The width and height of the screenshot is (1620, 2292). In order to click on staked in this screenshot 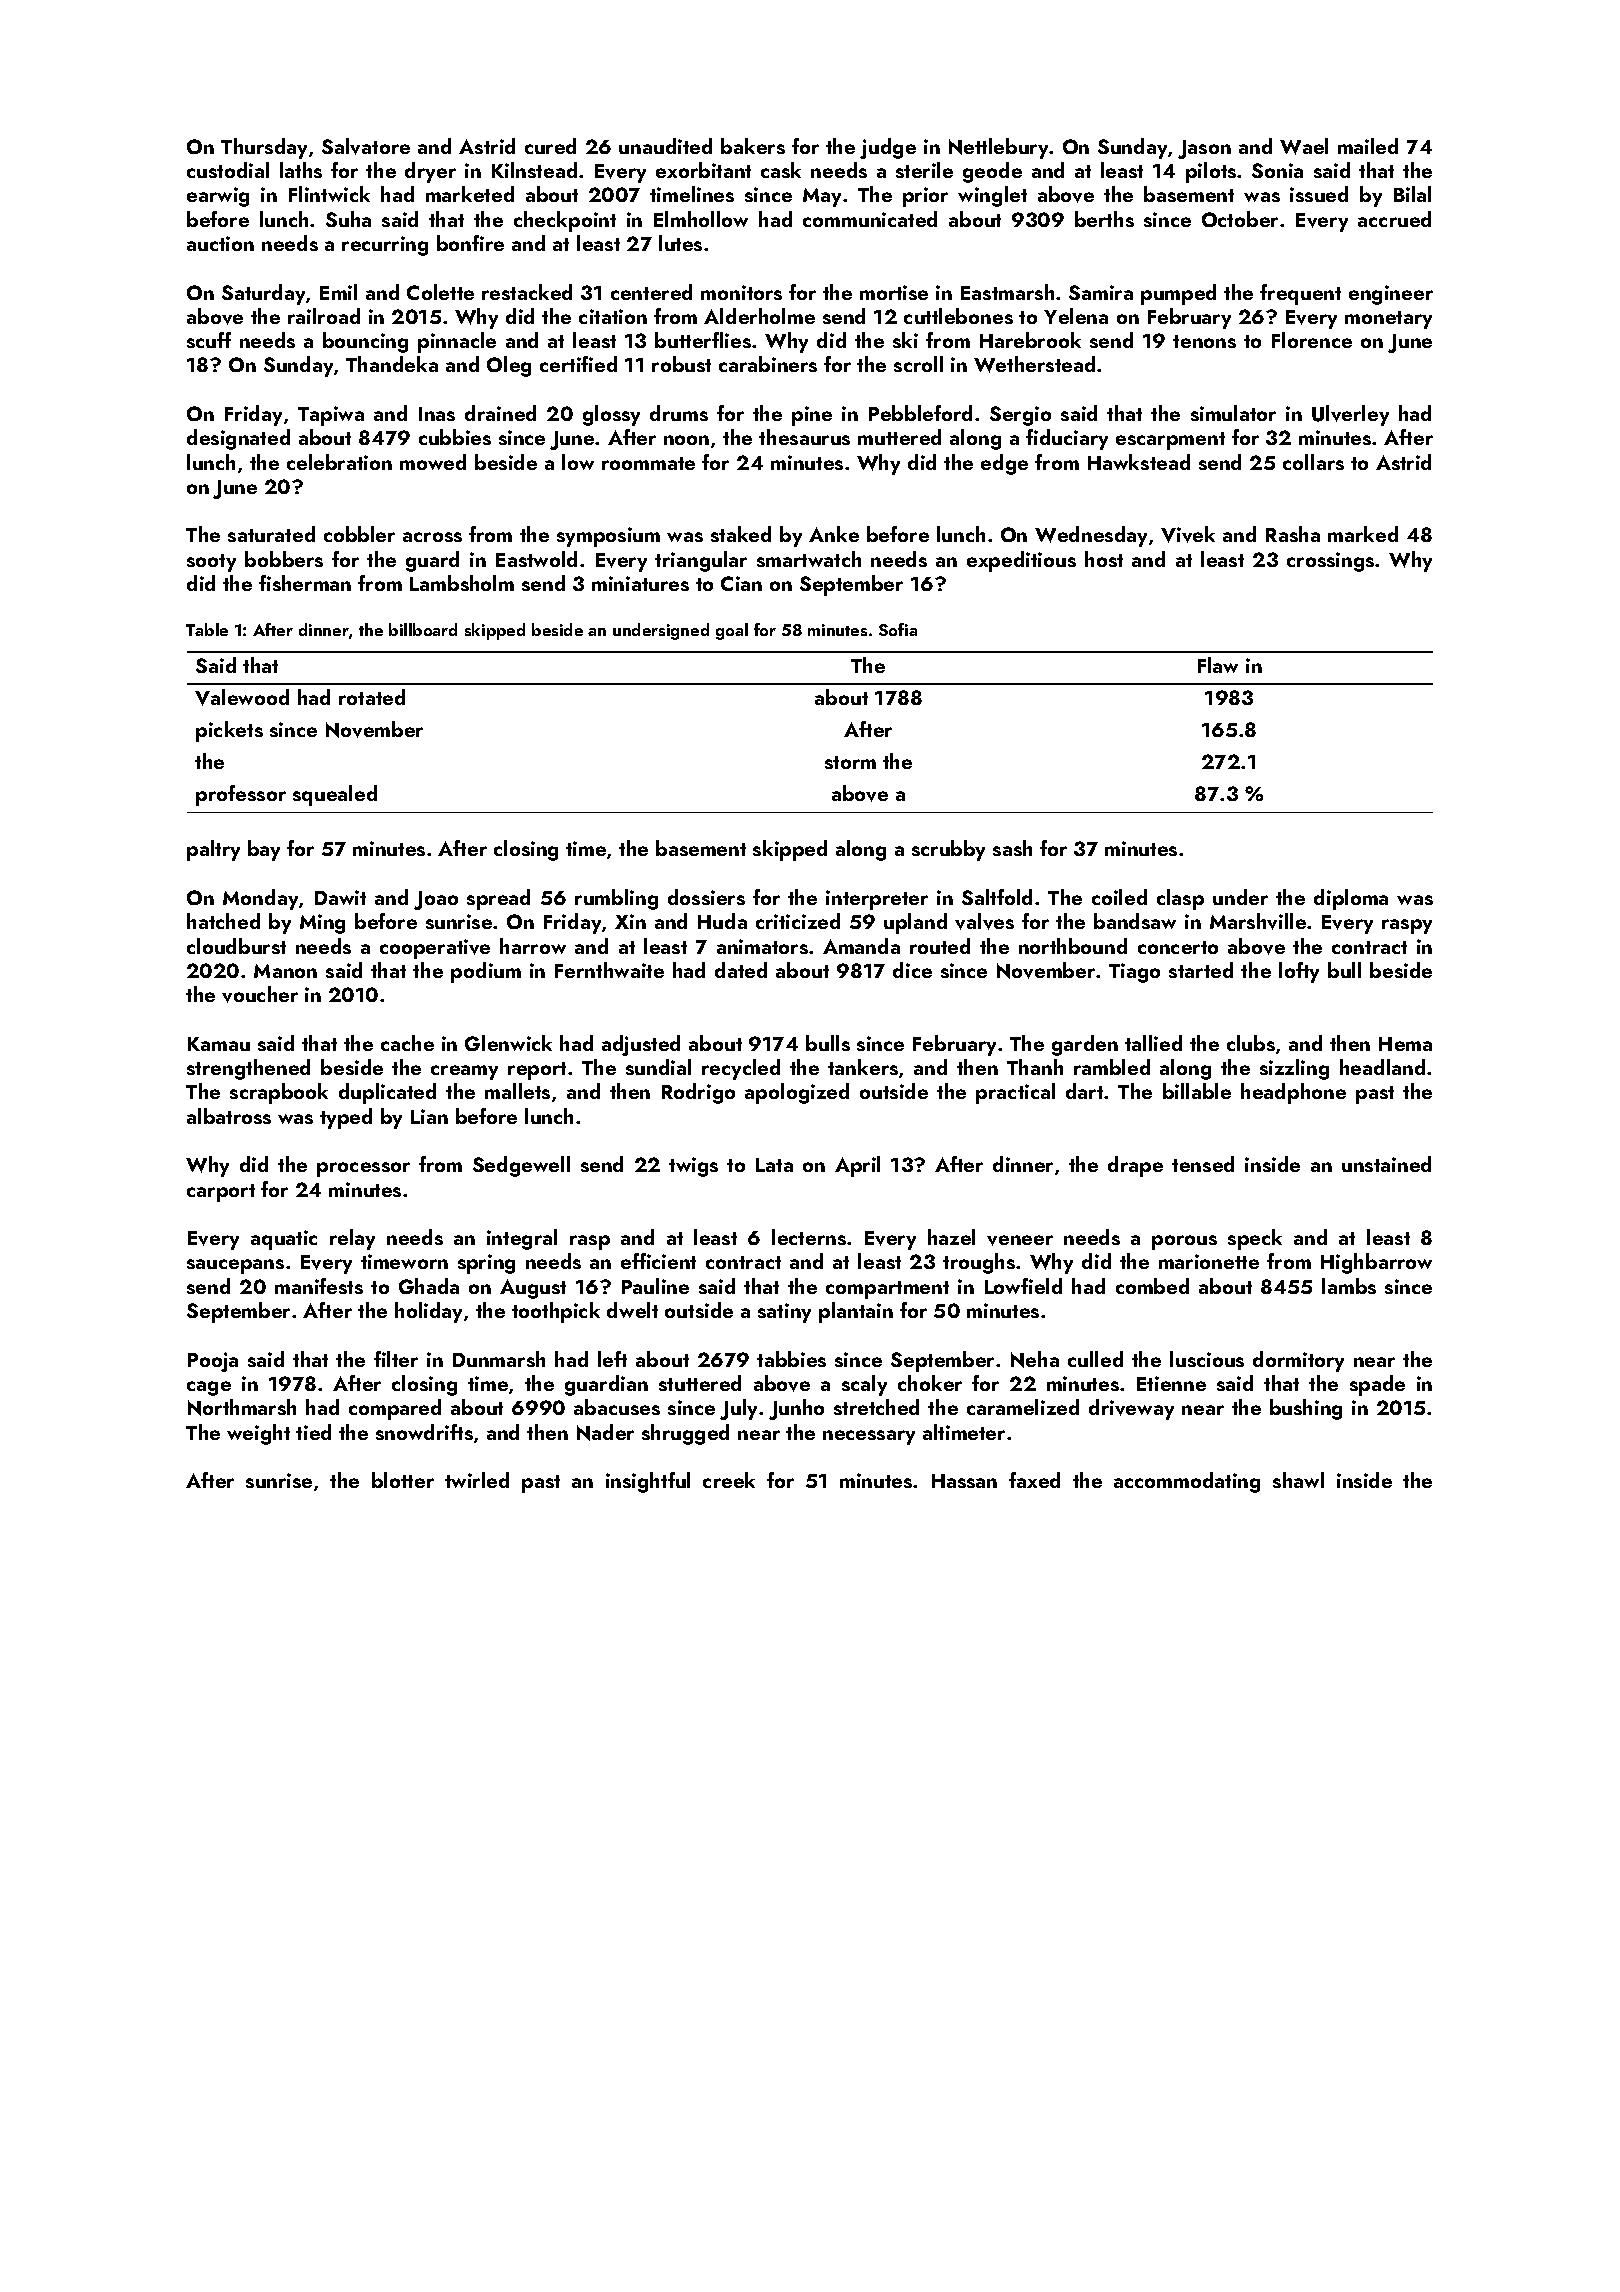, I will do `click(741, 534)`.
